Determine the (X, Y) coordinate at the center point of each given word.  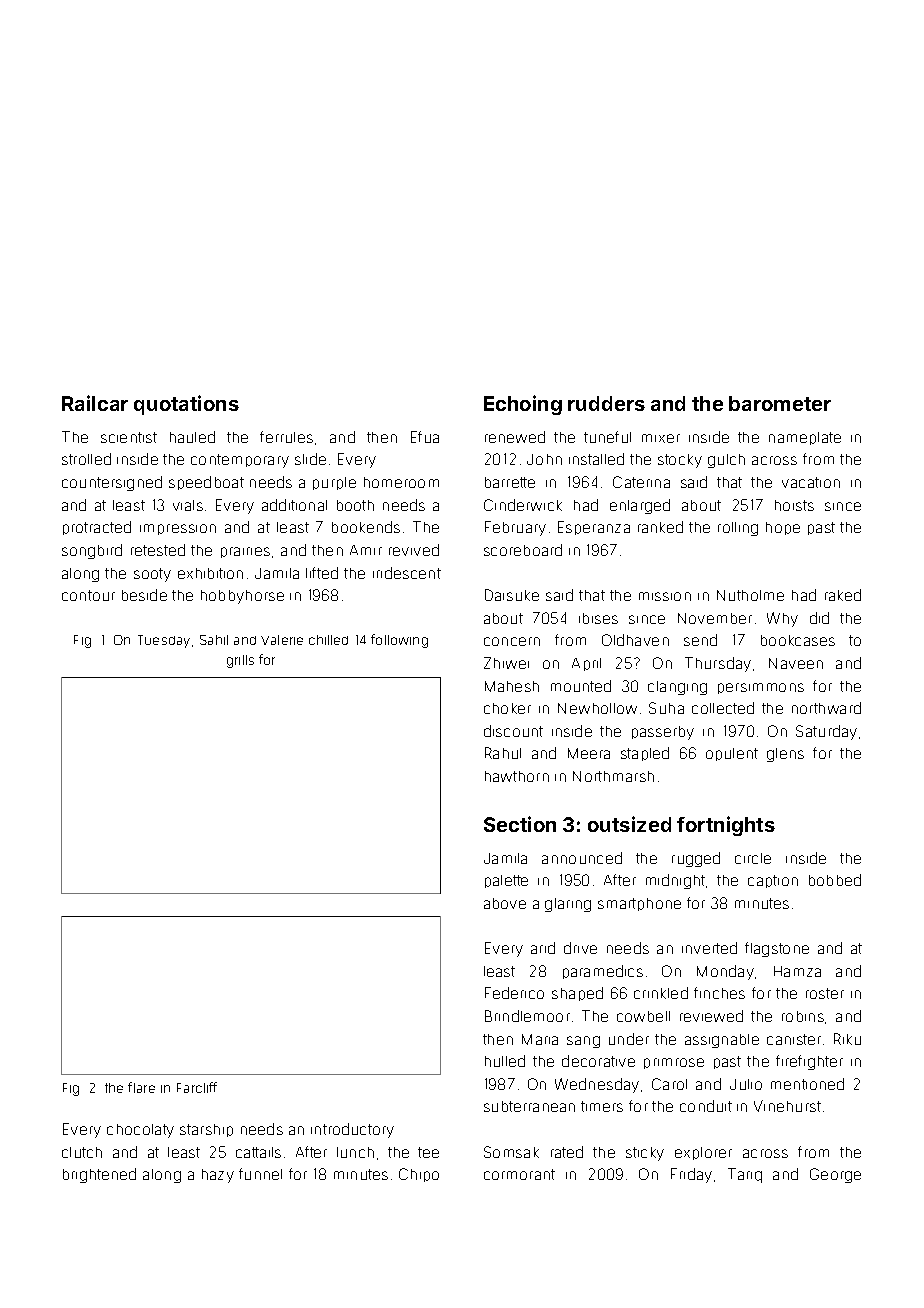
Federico (514, 993)
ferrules (286, 437)
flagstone (777, 949)
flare (141, 1087)
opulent (732, 754)
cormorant (519, 1174)
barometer (780, 403)
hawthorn (517, 776)
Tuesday (164, 641)
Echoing (523, 405)
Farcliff (197, 1087)
